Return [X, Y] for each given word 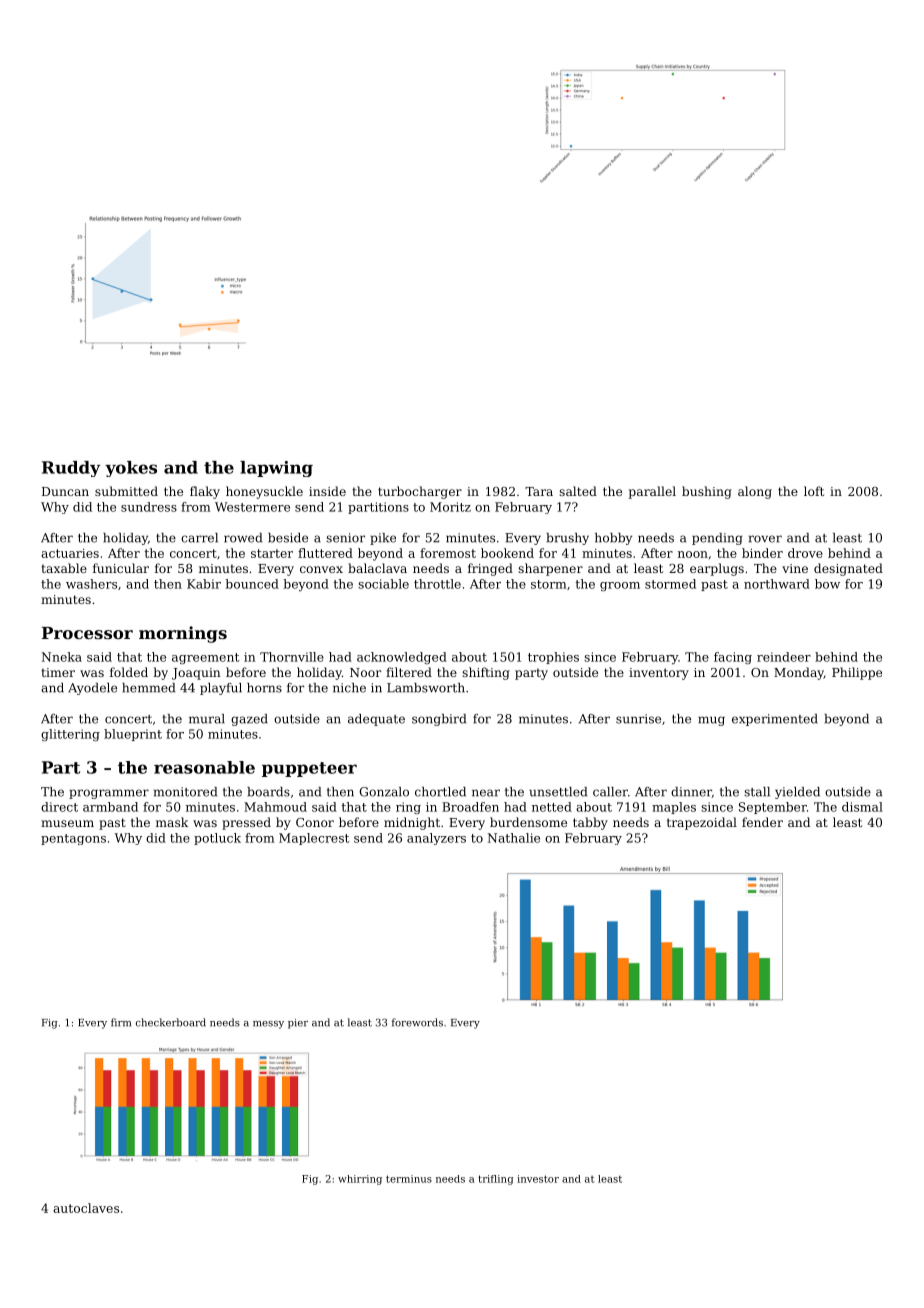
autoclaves [86, 1208]
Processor [87, 633]
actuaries [70, 553]
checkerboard [171, 1022]
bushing [707, 492]
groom [620, 586]
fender [762, 822]
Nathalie [514, 838]
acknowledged [402, 658]
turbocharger [420, 492]
